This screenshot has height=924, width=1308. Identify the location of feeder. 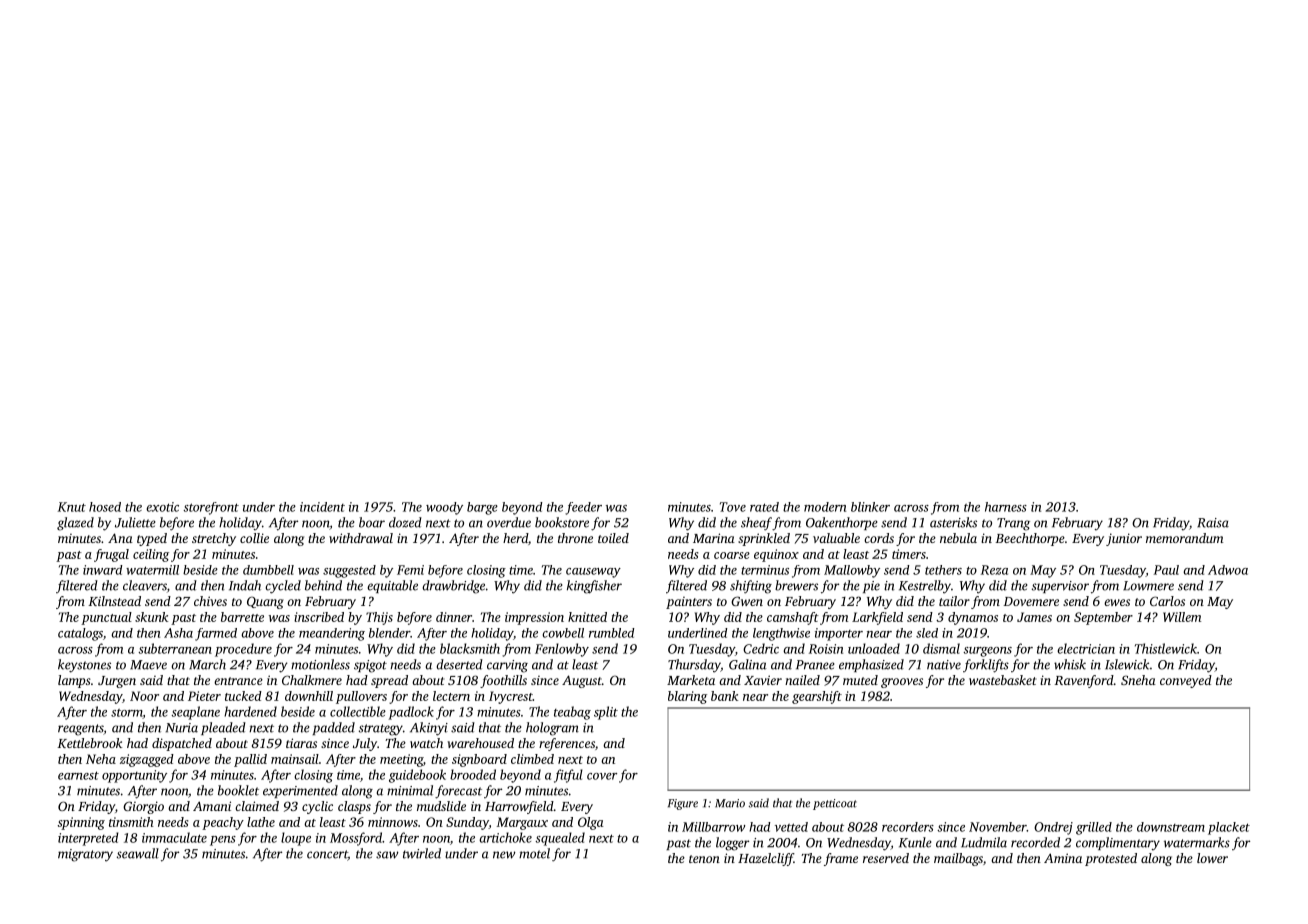
(583, 508).
